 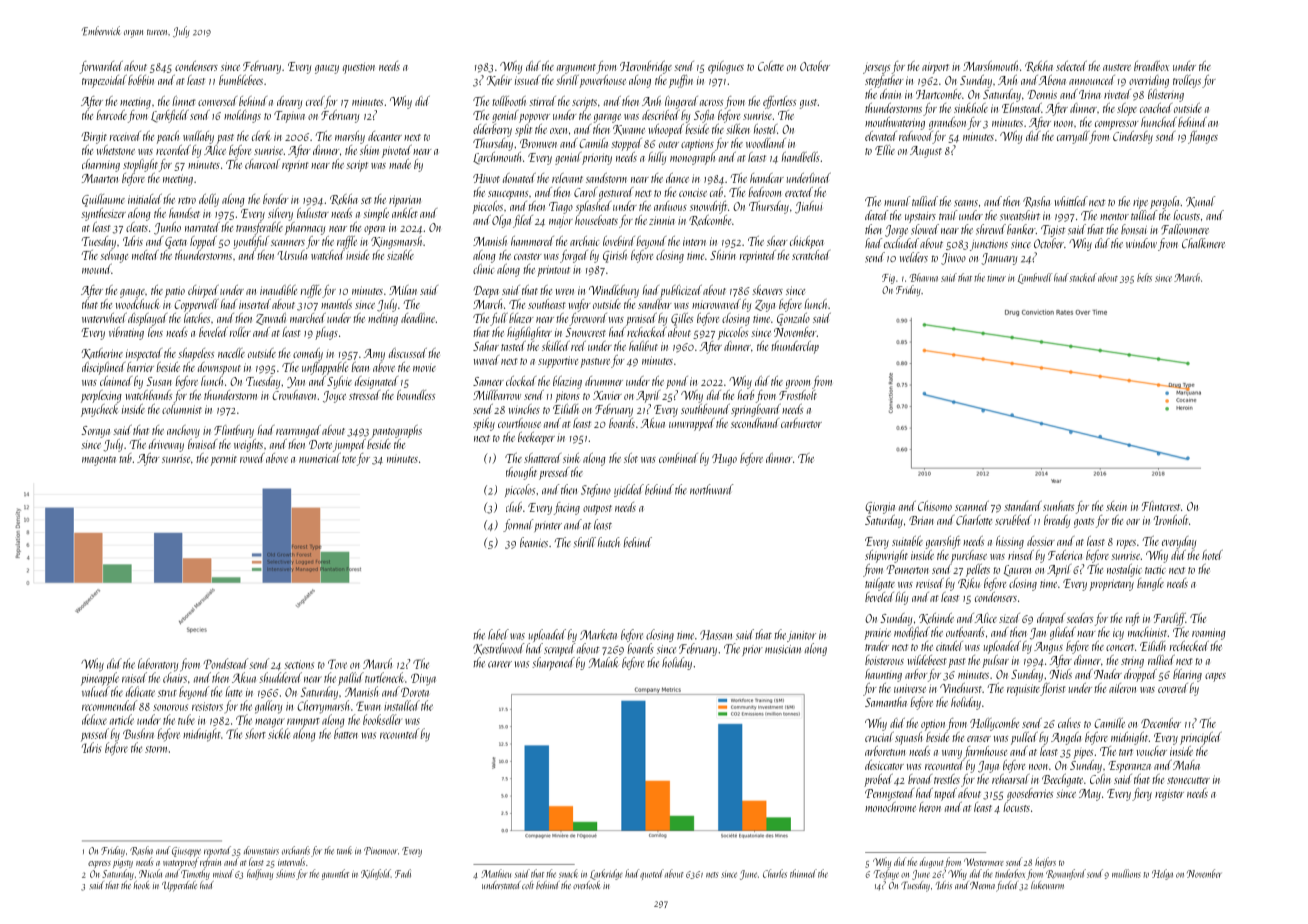 What do you see at coordinates (351, 679) in the screenshot?
I see `pallid` at bounding box center [351, 679].
